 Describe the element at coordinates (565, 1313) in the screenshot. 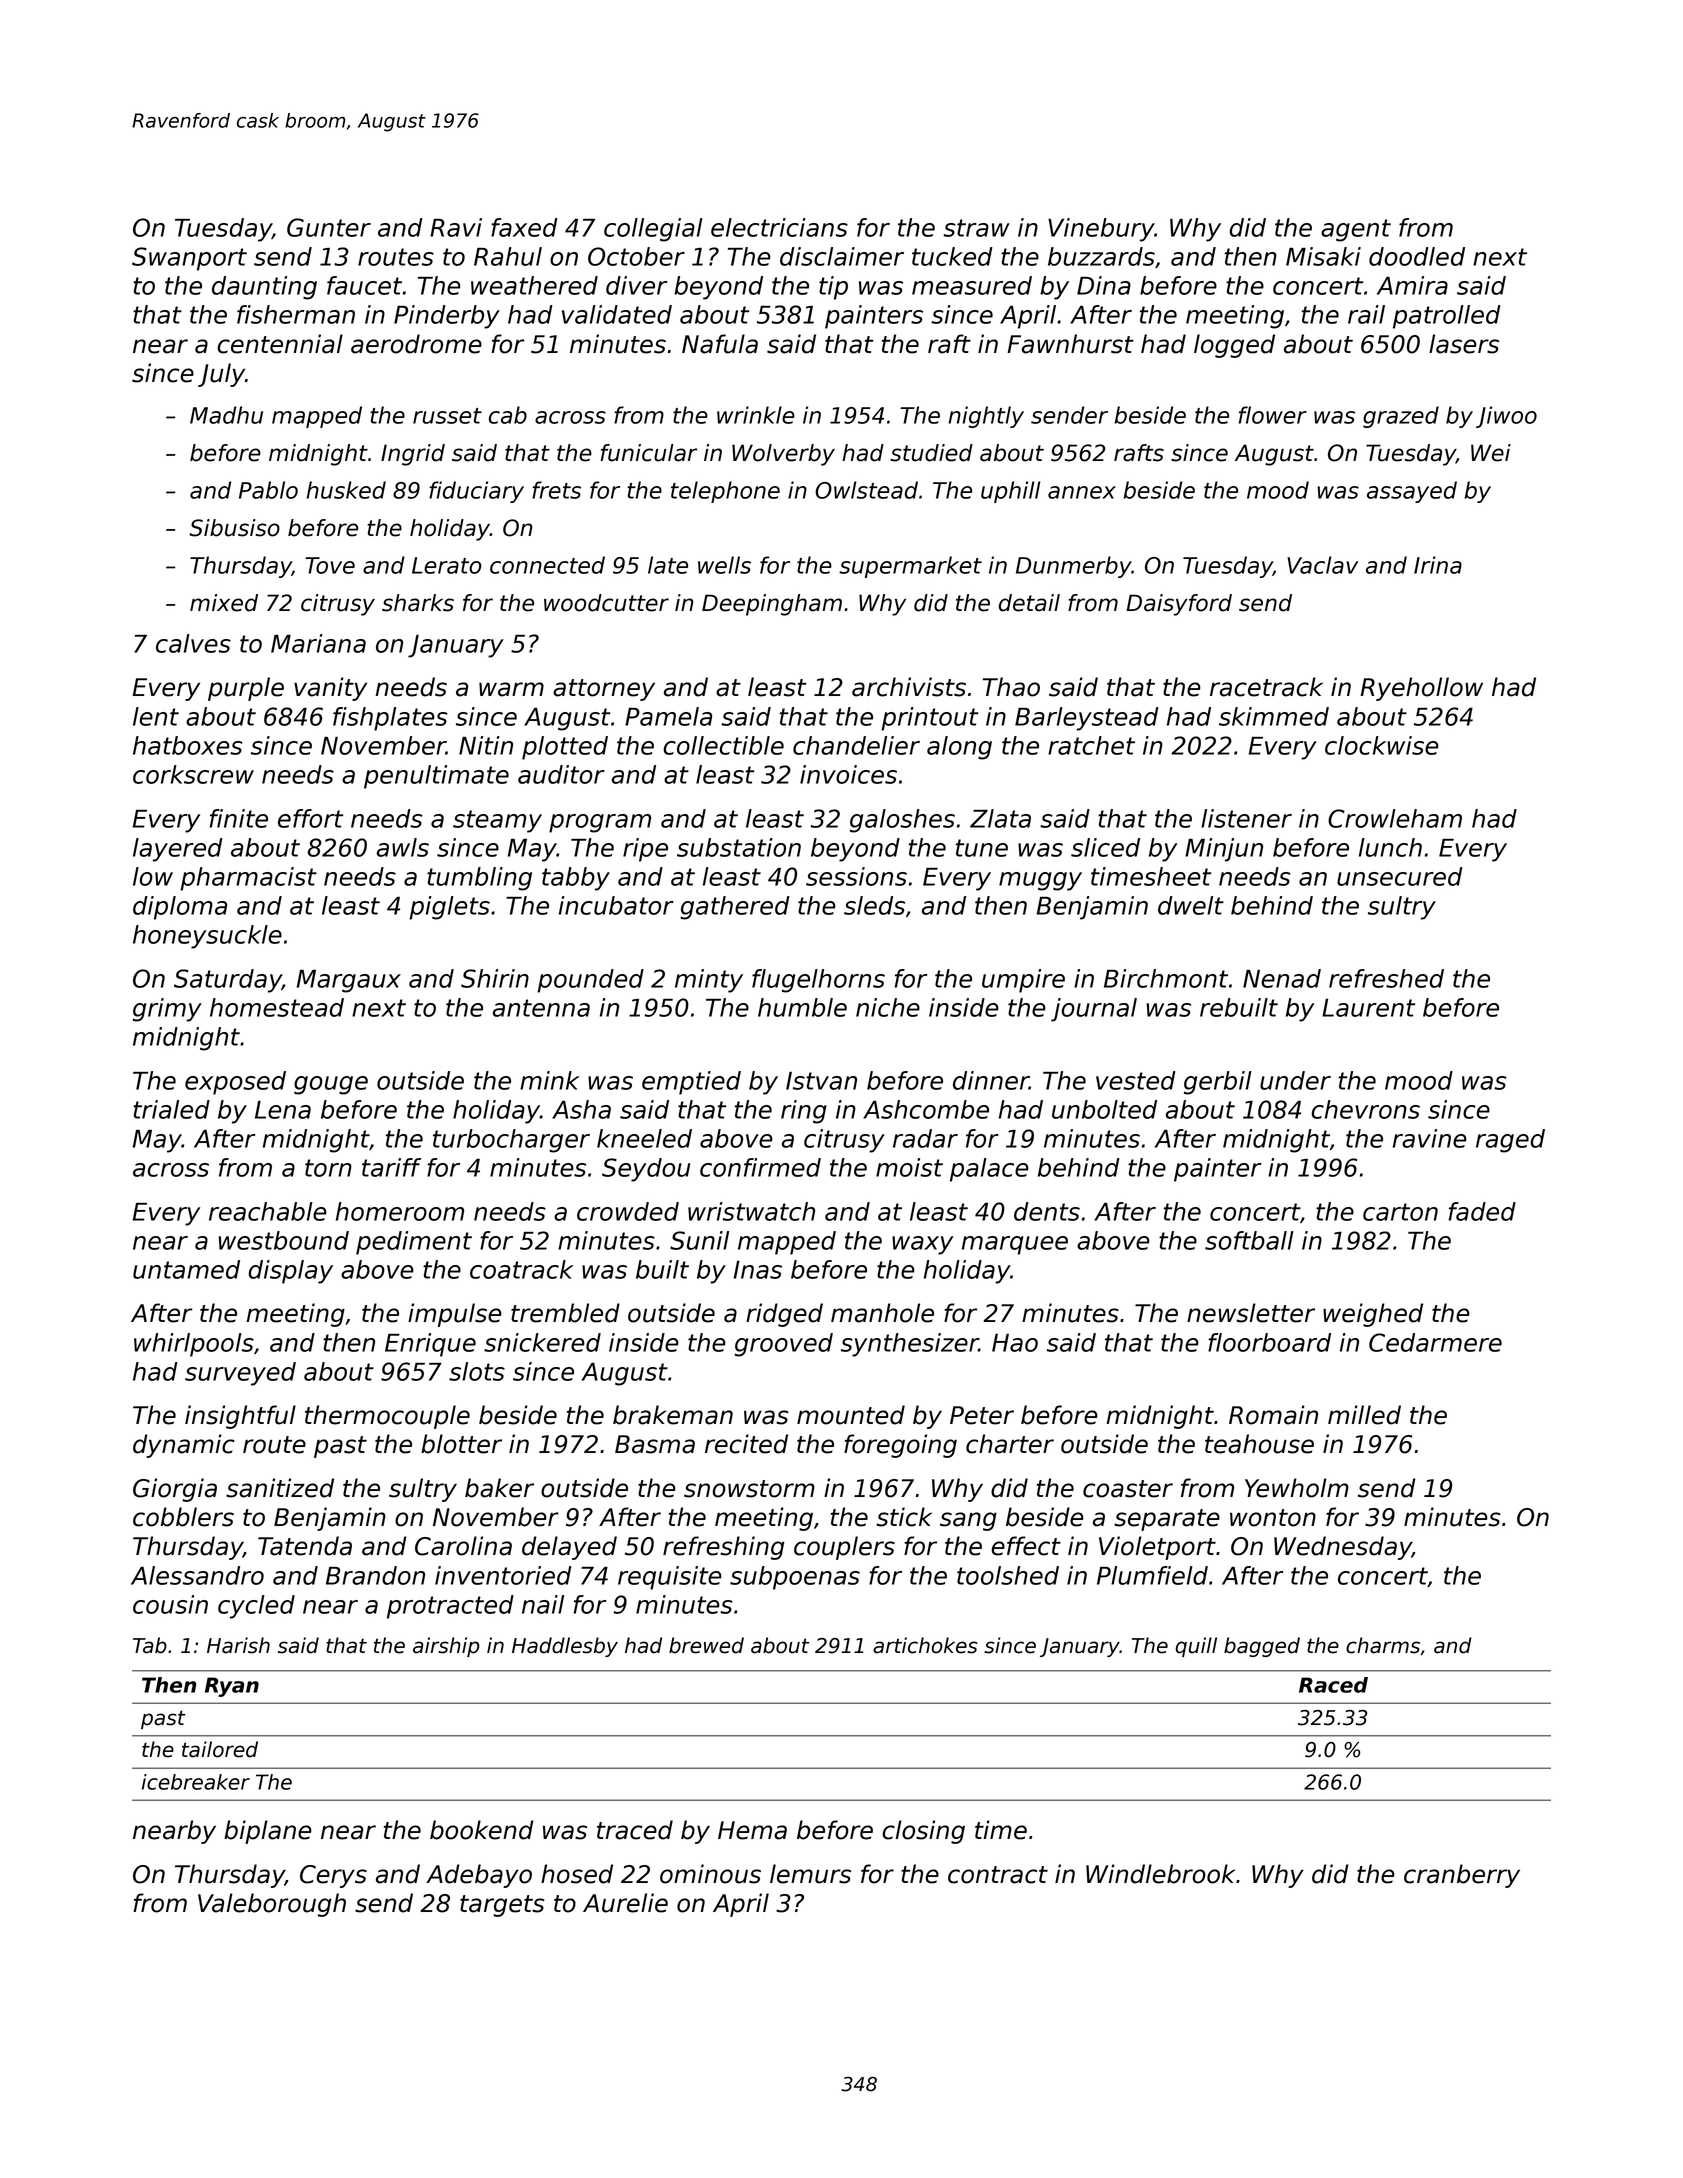

I see `trembled` at that location.
